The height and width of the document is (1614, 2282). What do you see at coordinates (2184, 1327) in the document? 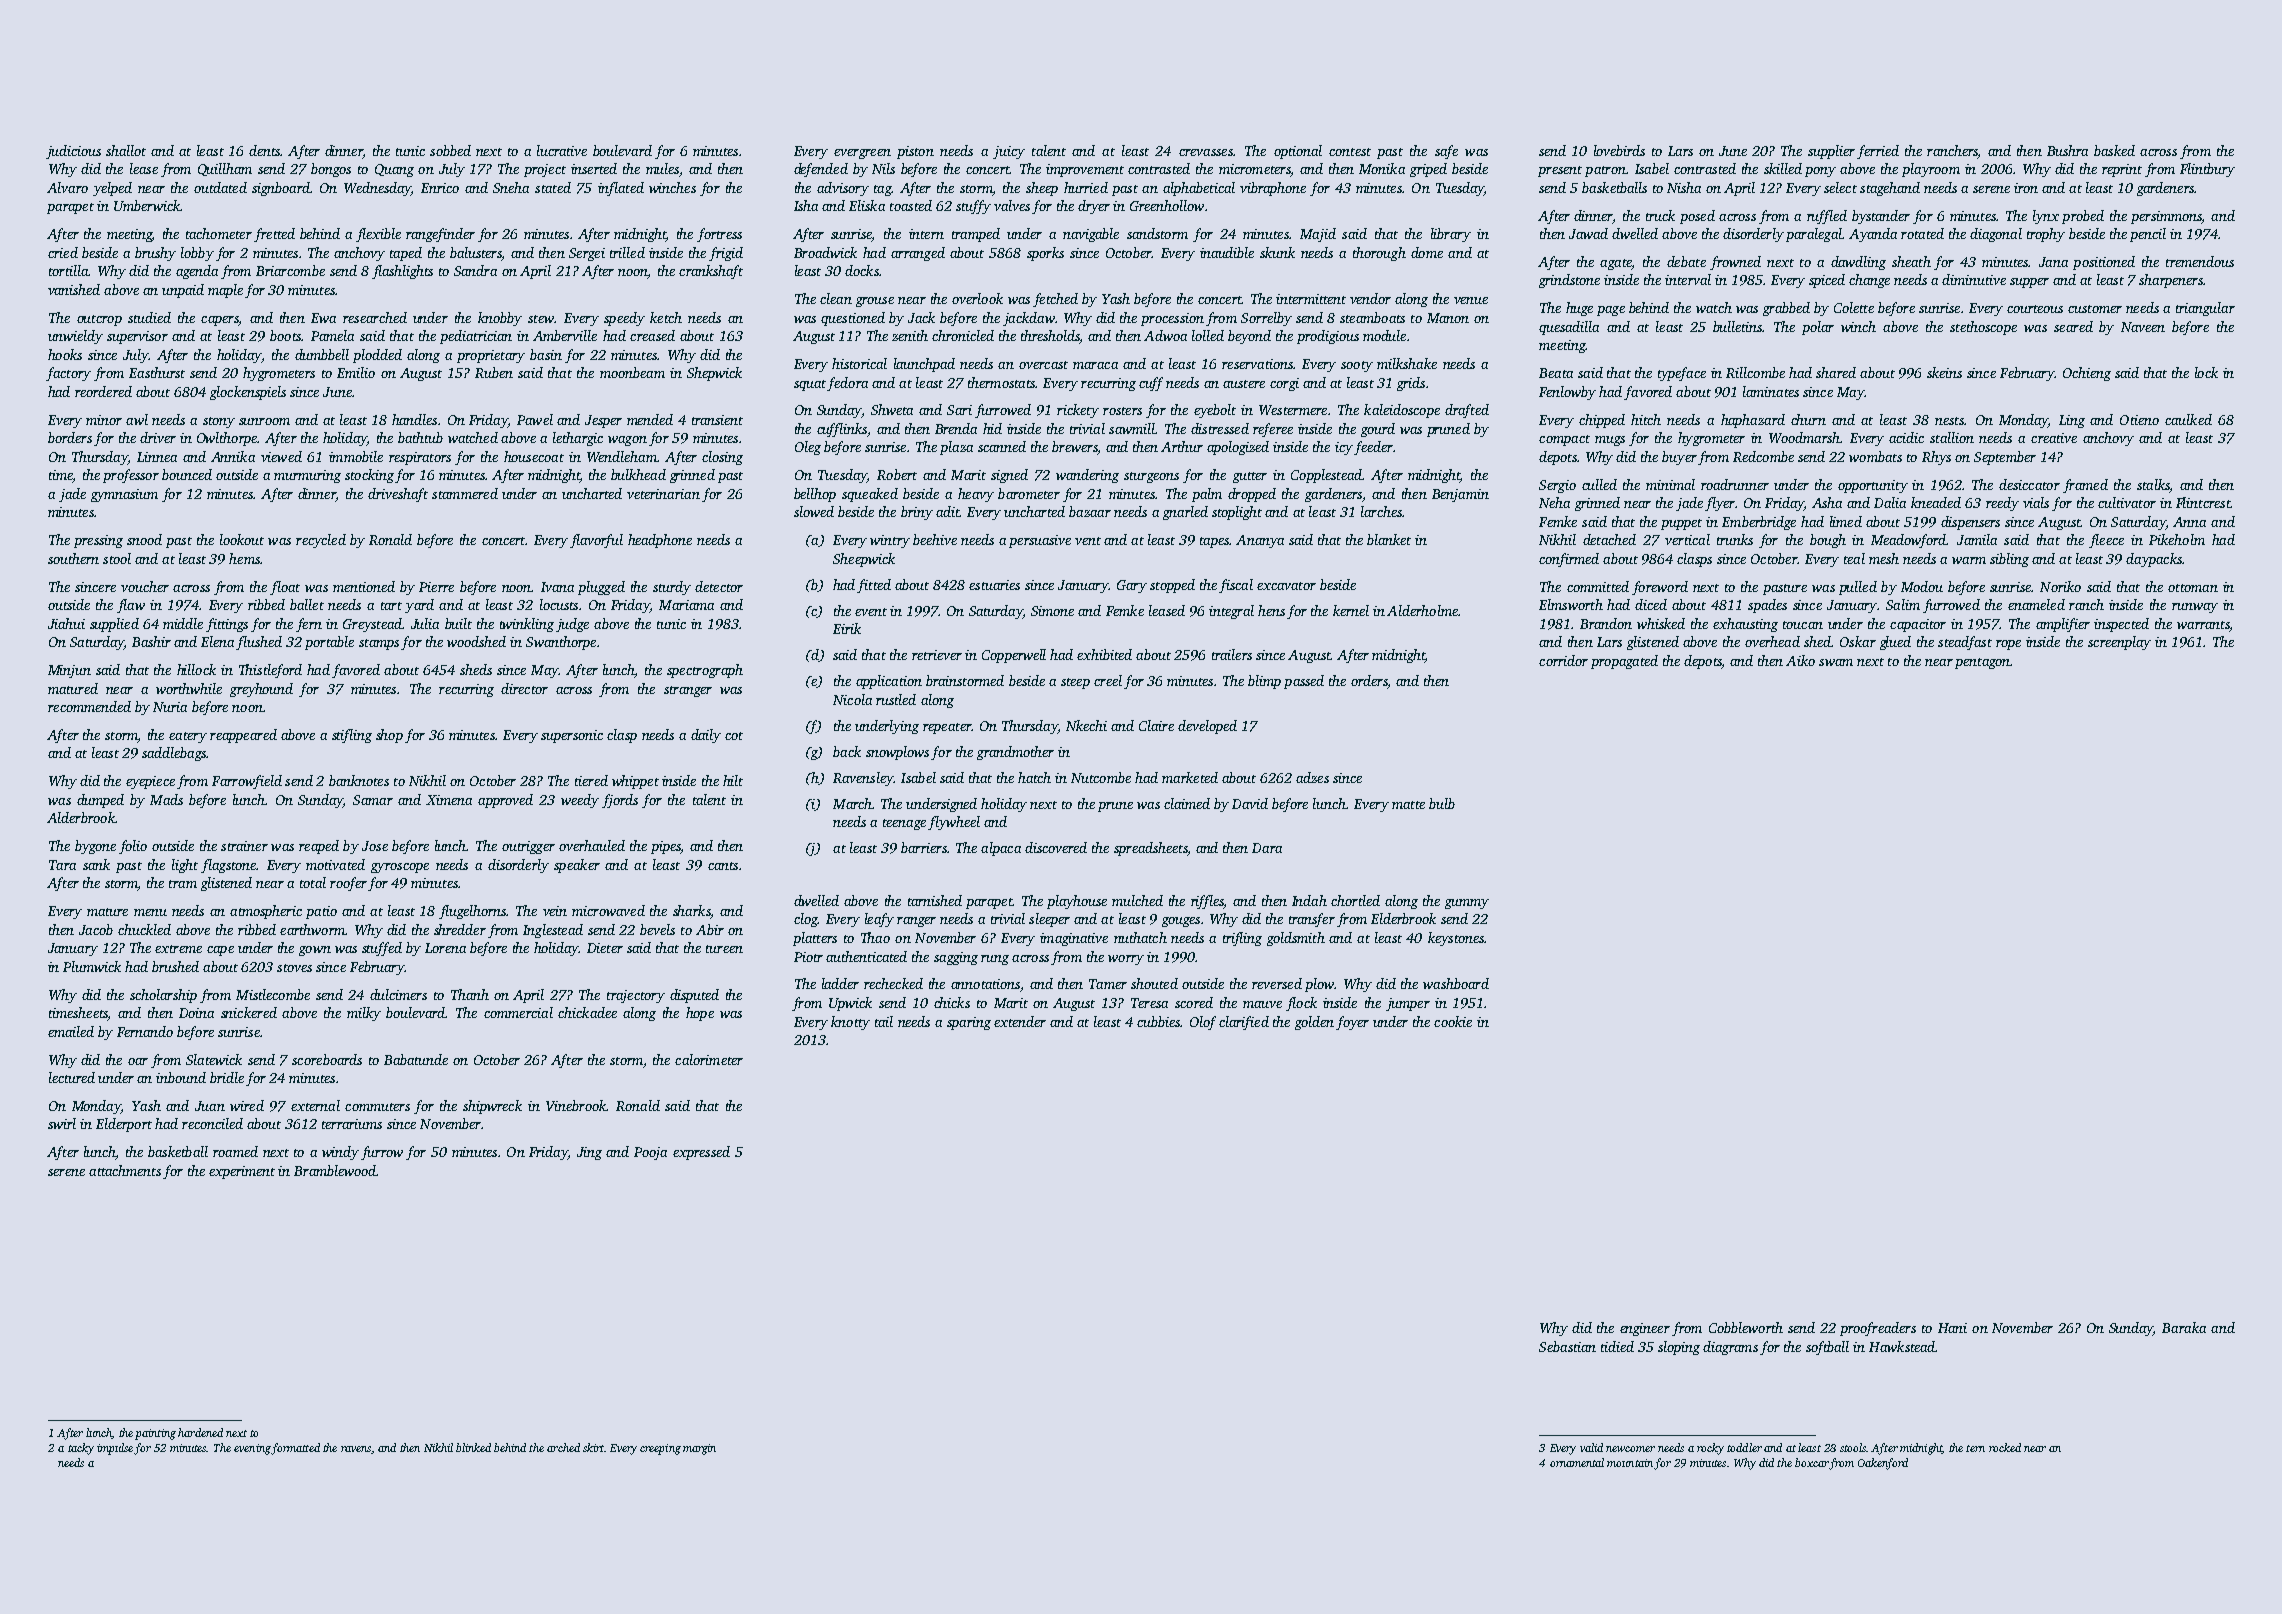
I see `Baraka` at bounding box center [2184, 1327].
